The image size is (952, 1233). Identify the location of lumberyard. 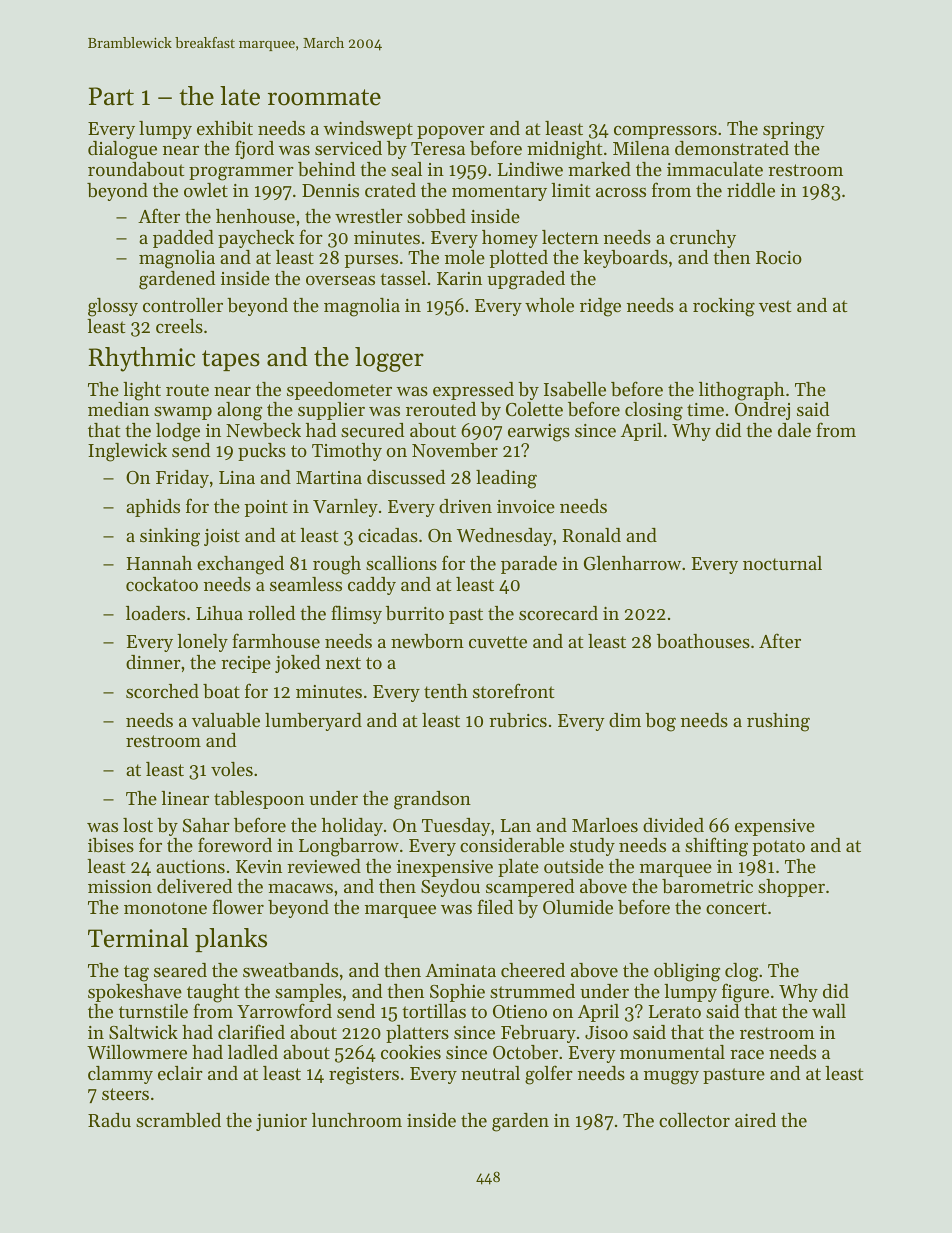
(313, 722).
